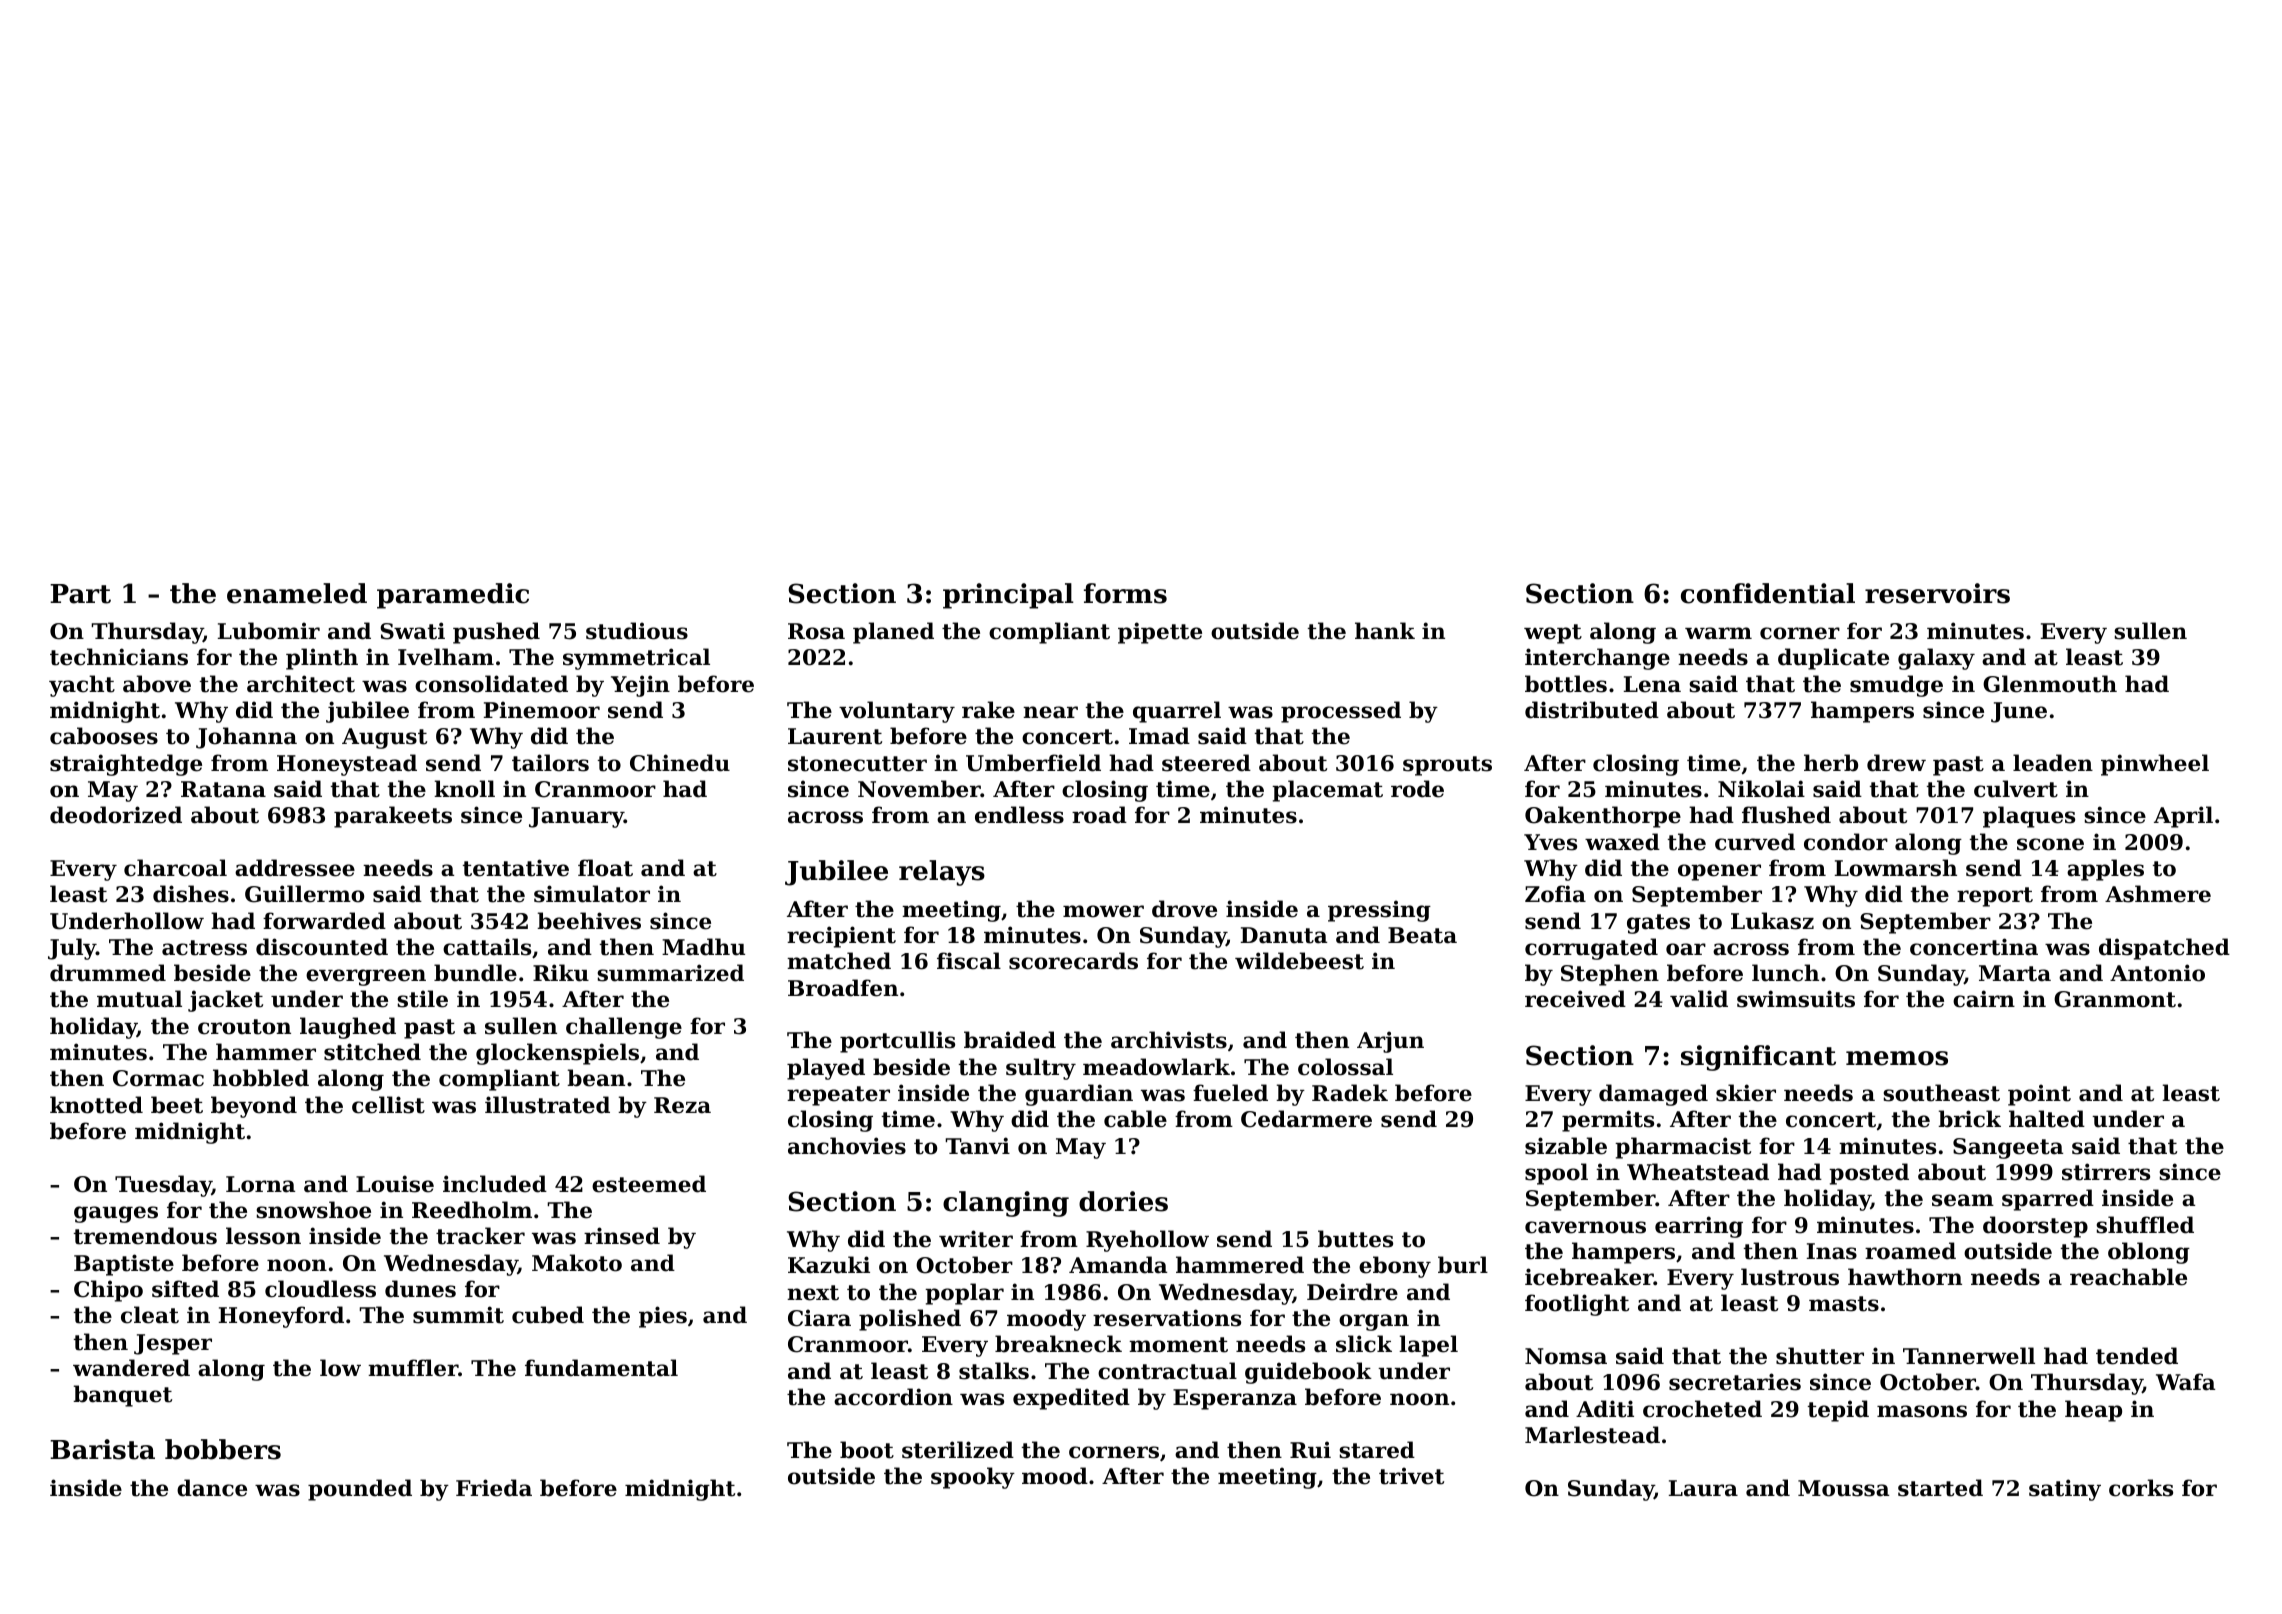 The width and height of the page is (2282, 1614). What do you see at coordinates (897, 712) in the page?
I see `voluntary` at bounding box center [897, 712].
